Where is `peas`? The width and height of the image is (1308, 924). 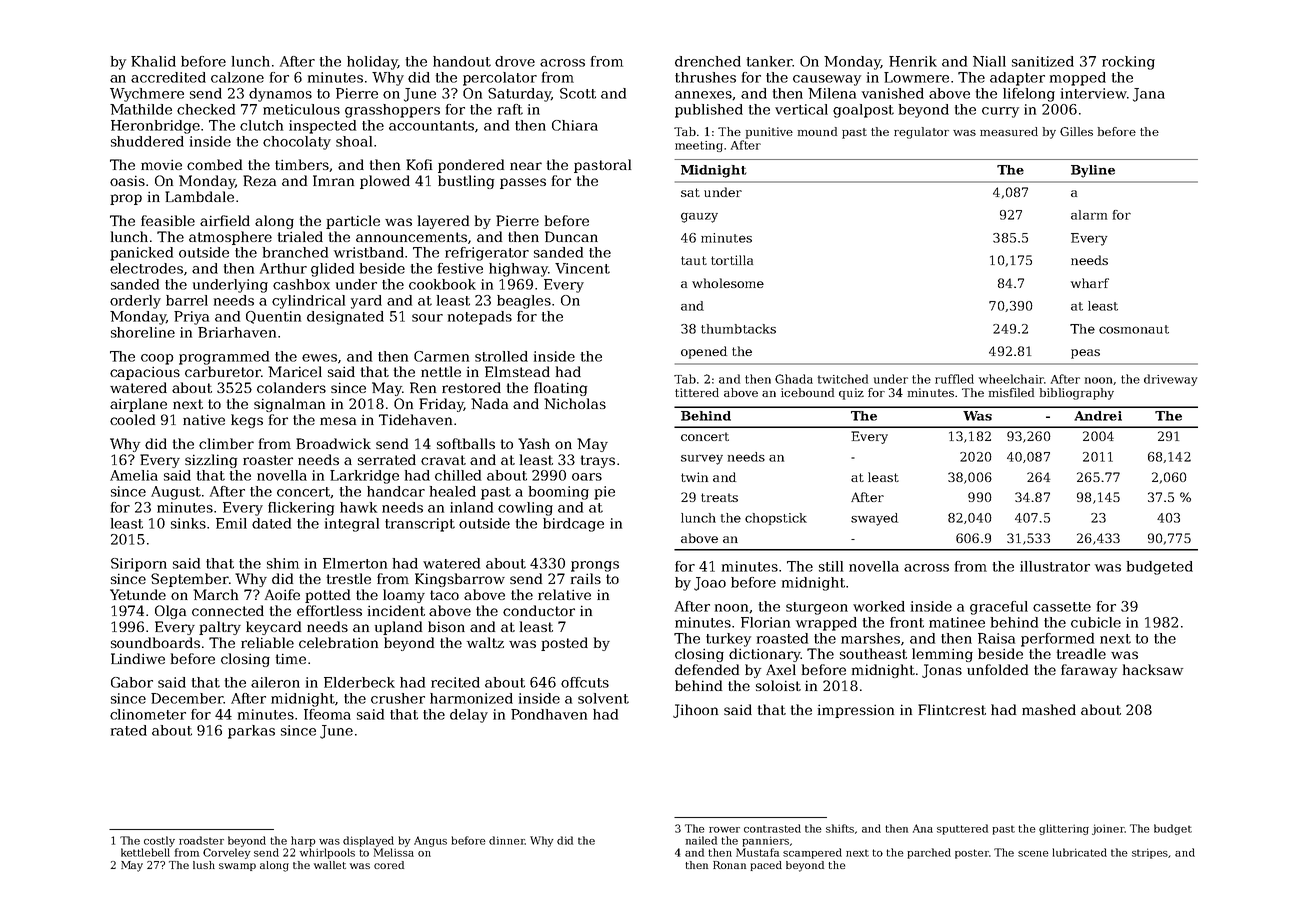 peas is located at coordinates (1085, 354).
